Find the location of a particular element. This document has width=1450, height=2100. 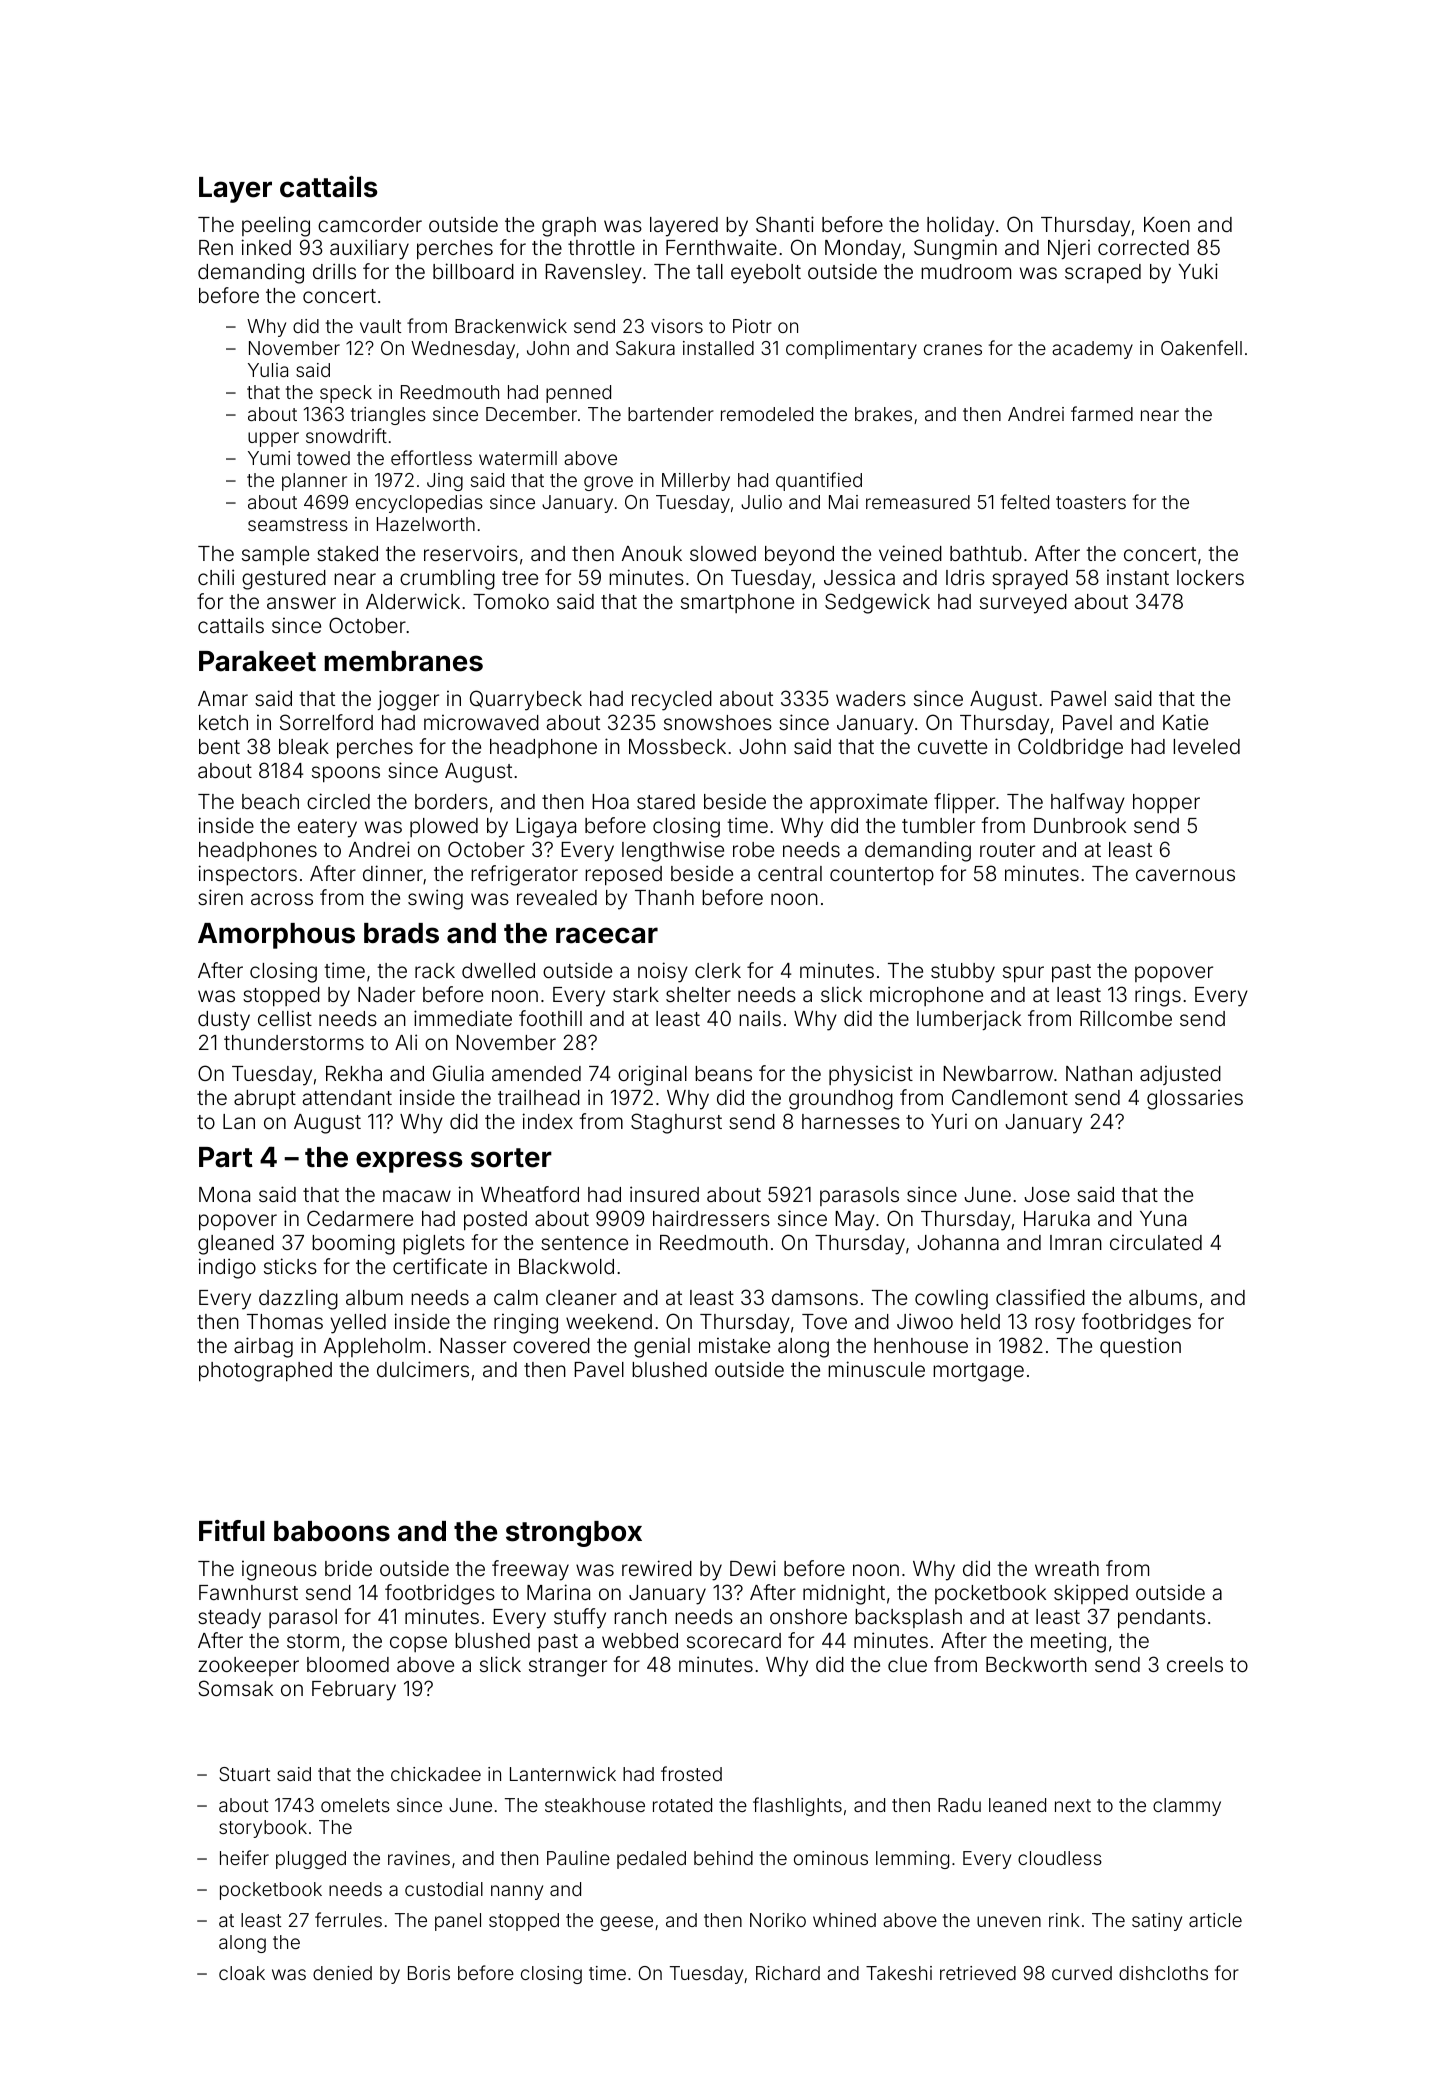

Njeri is located at coordinates (1069, 249).
